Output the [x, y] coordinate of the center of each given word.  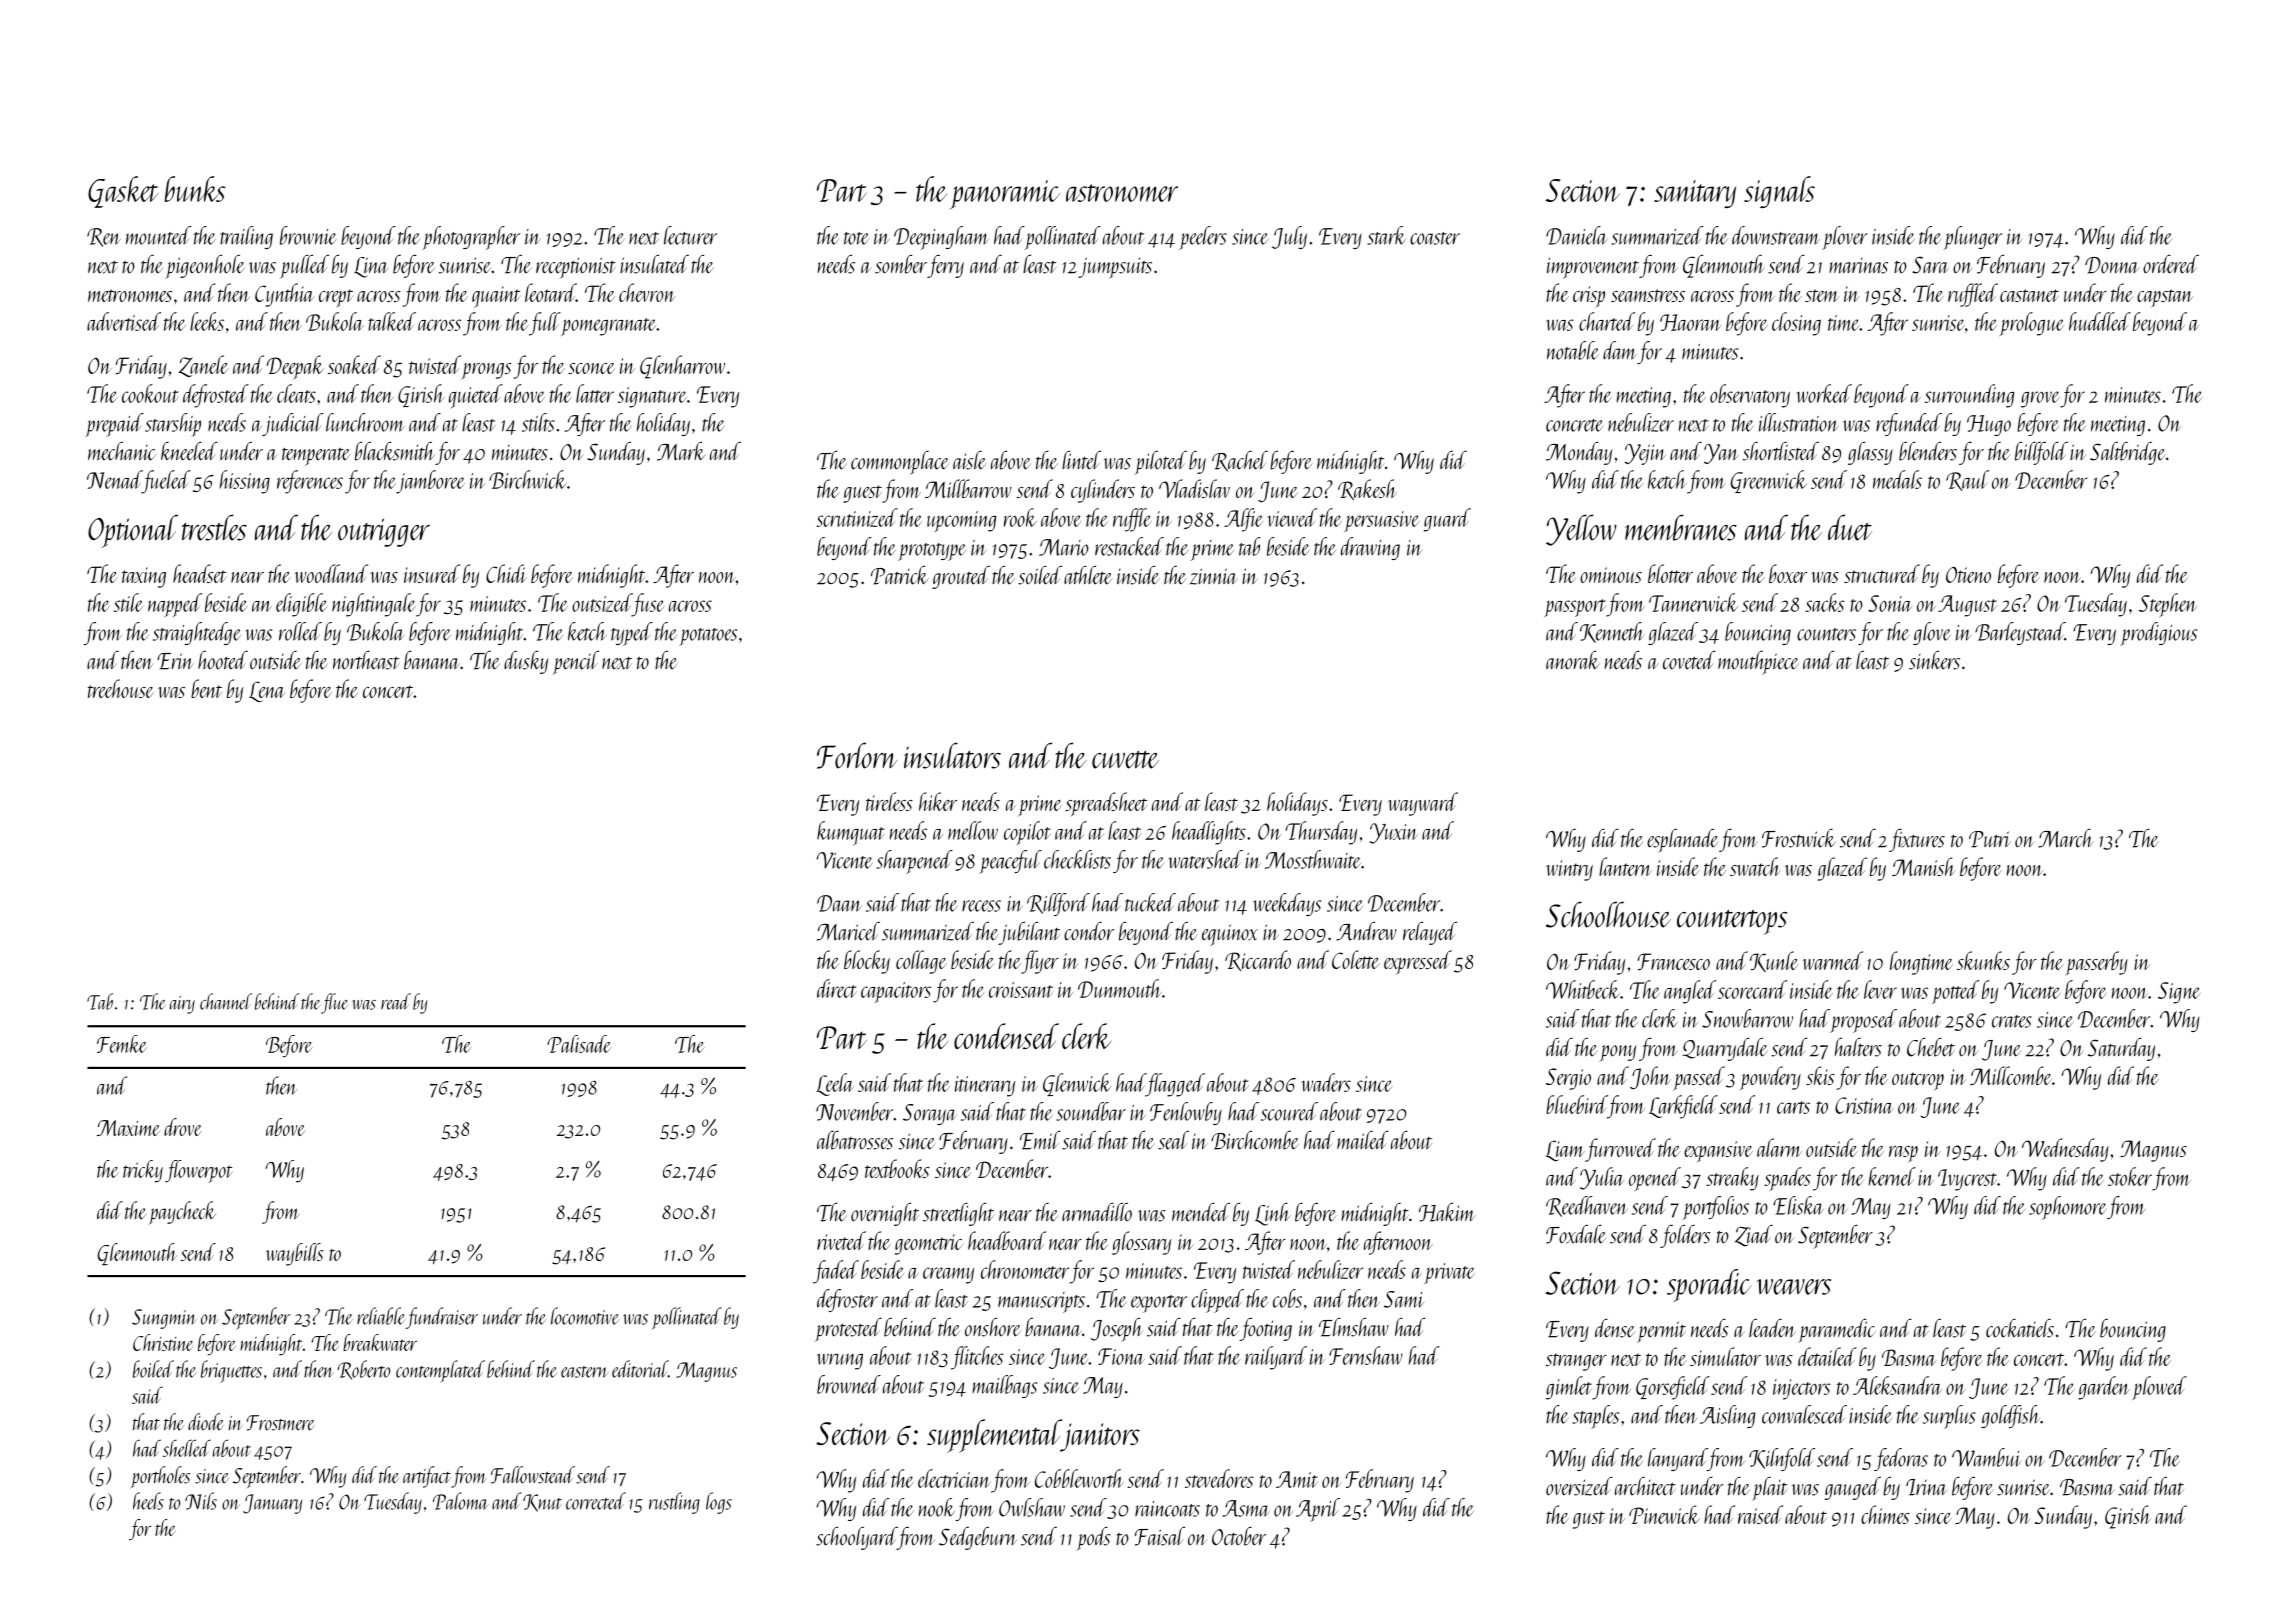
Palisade [579, 1044]
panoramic [1005, 194]
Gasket [123, 192]
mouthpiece [1758, 663]
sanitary [1695, 194]
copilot [1027, 833]
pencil [575, 663]
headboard [1007, 1240]
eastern [584, 1372]
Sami [1404, 1299]
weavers [1794, 1287]
